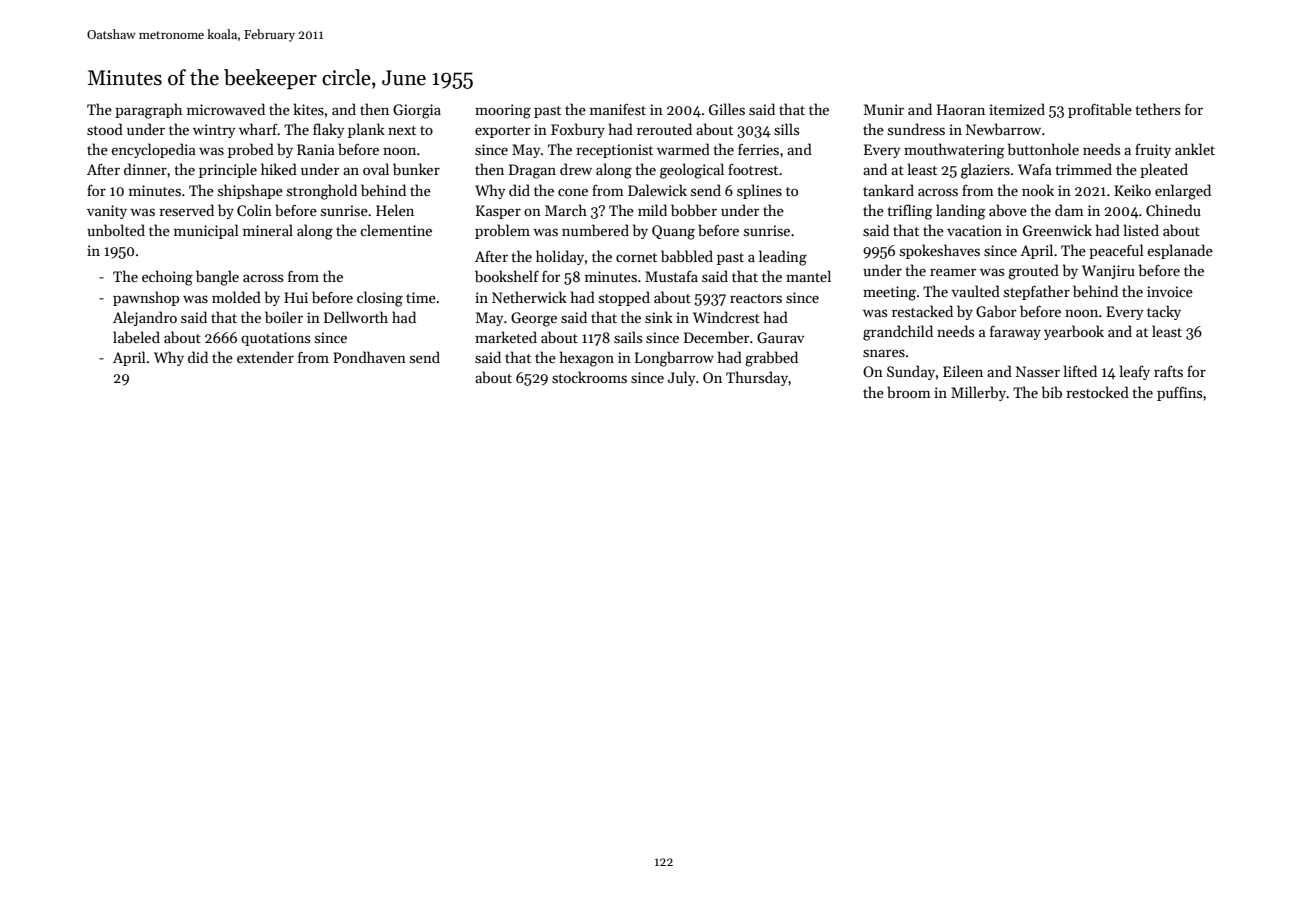  Describe the element at coordinates (376, 169) in the screenshot. I see `oval` at that location.
